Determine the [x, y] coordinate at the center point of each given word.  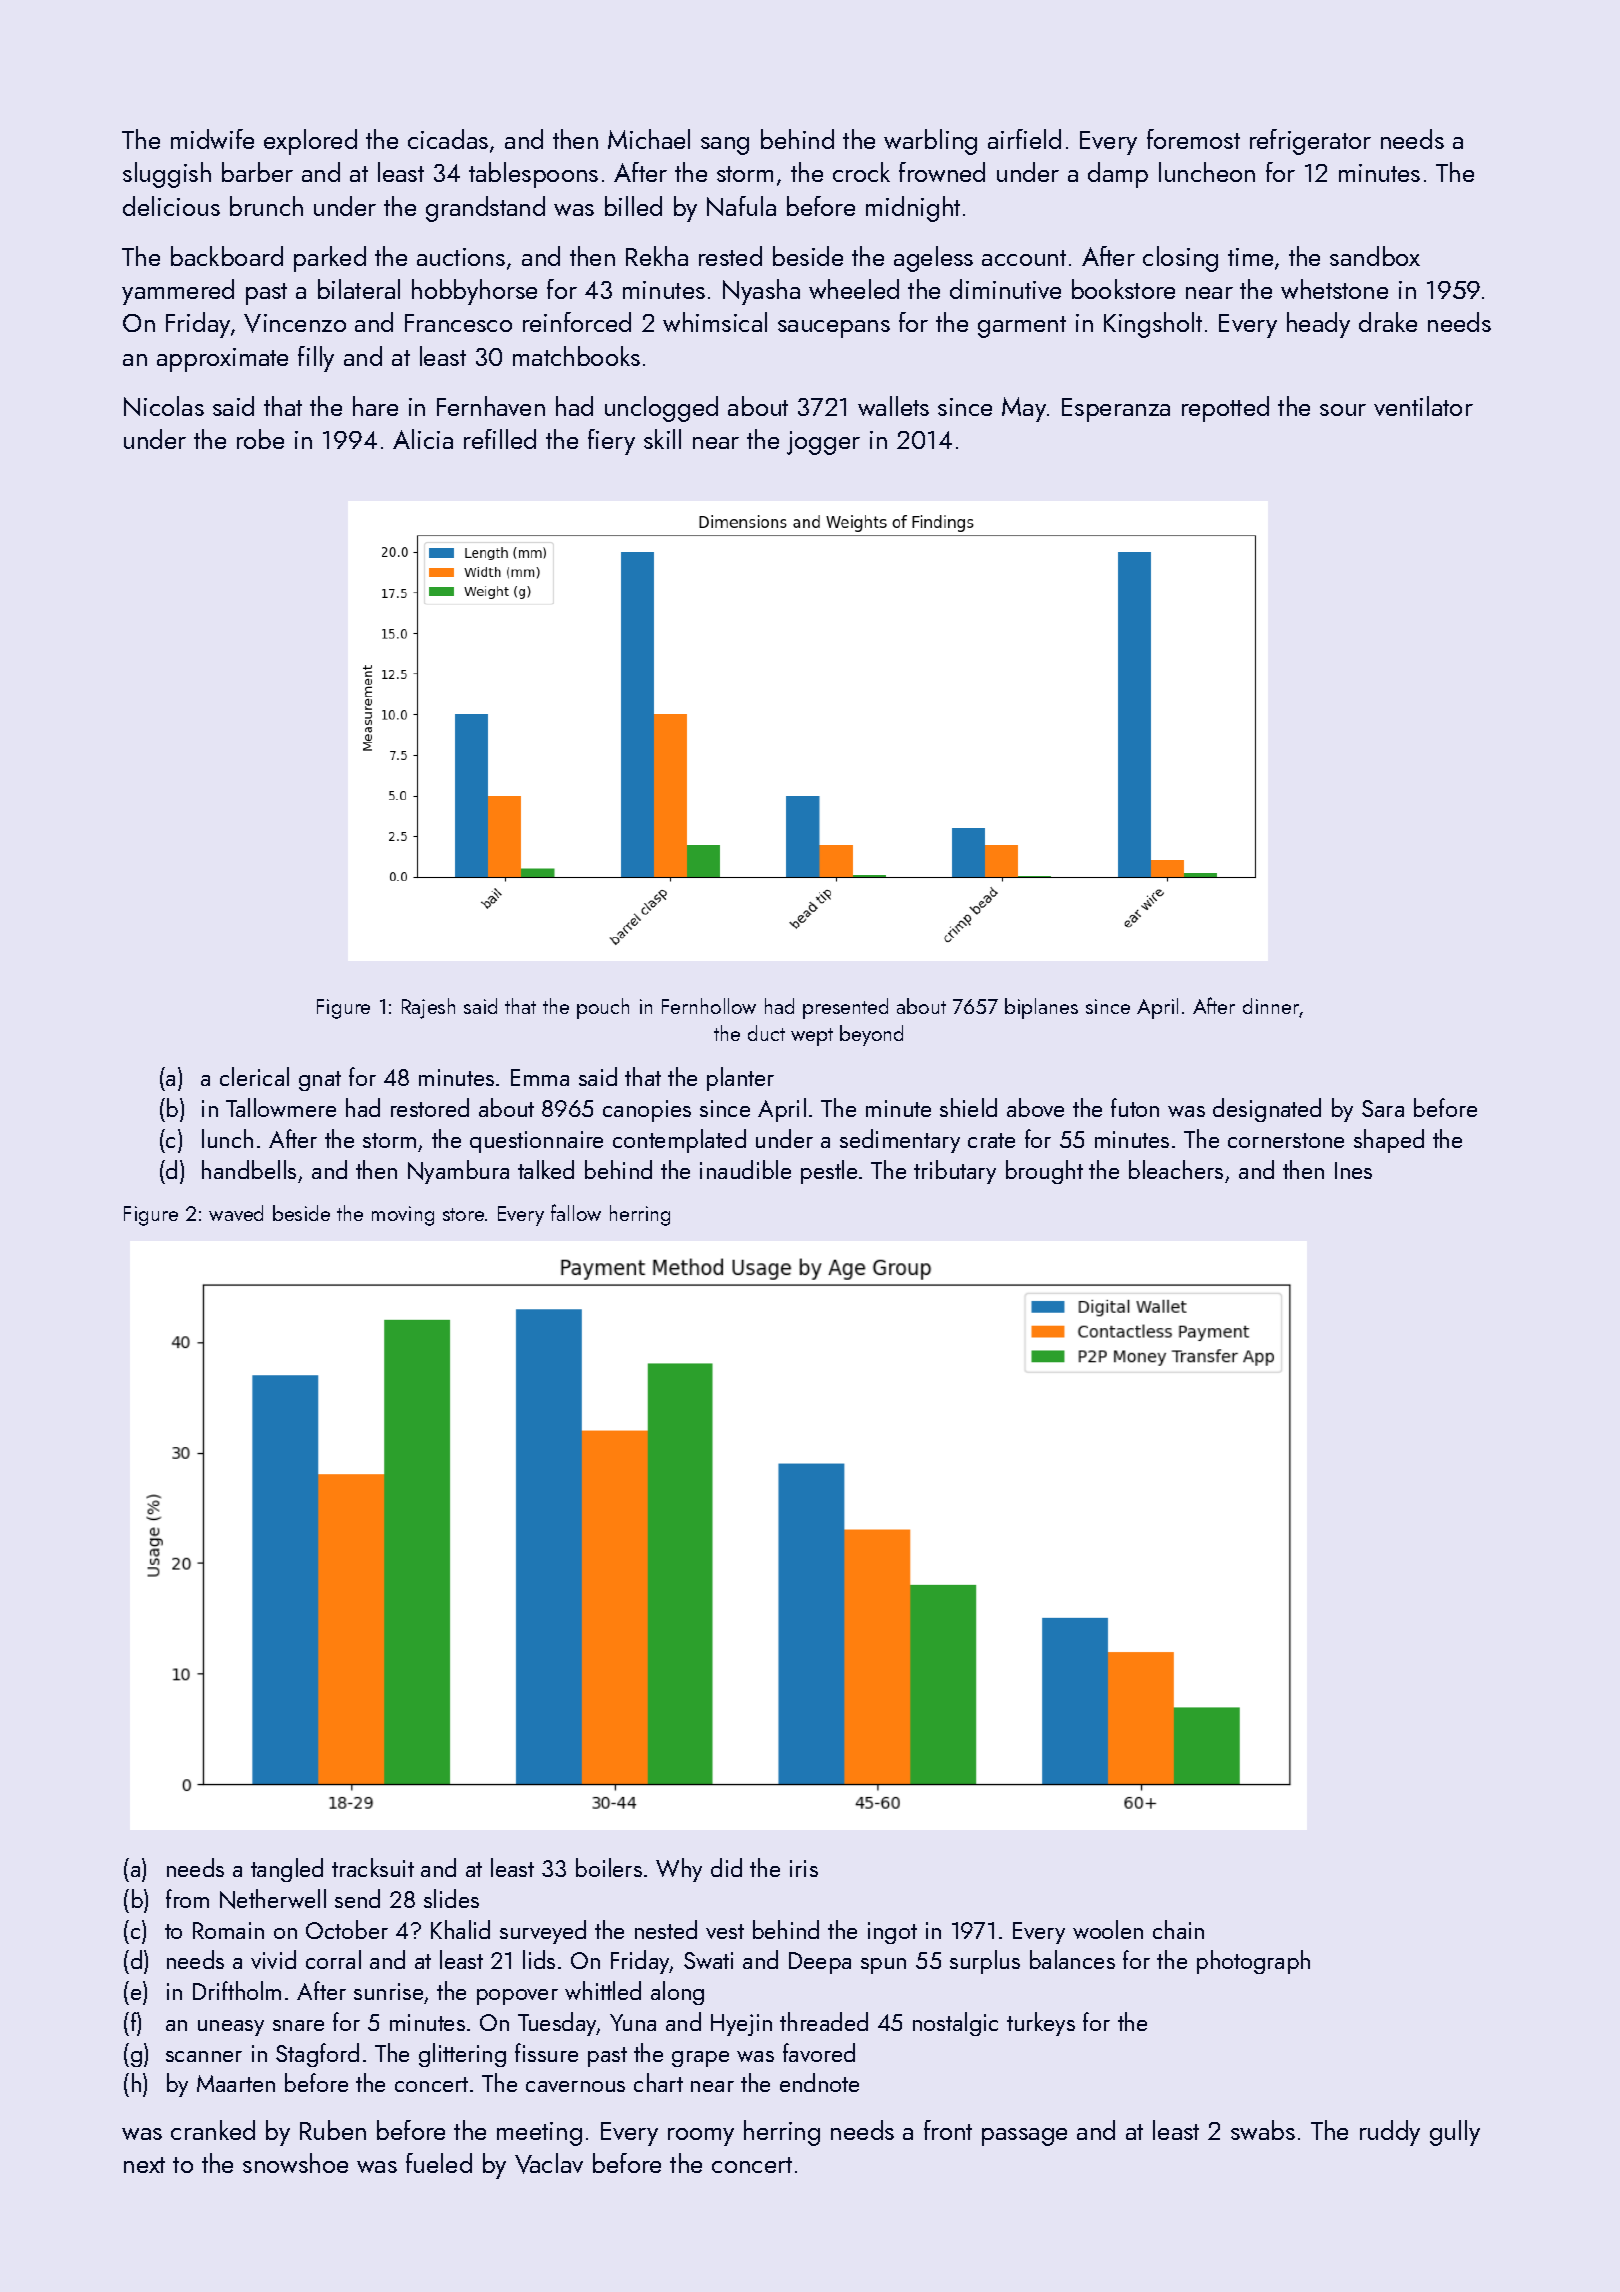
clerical [254, 1076]
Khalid [460, 1929]
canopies [647, 1111]
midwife [212, 139]
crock [861, 172]
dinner [1271, 1007]
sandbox [1375, 256]
